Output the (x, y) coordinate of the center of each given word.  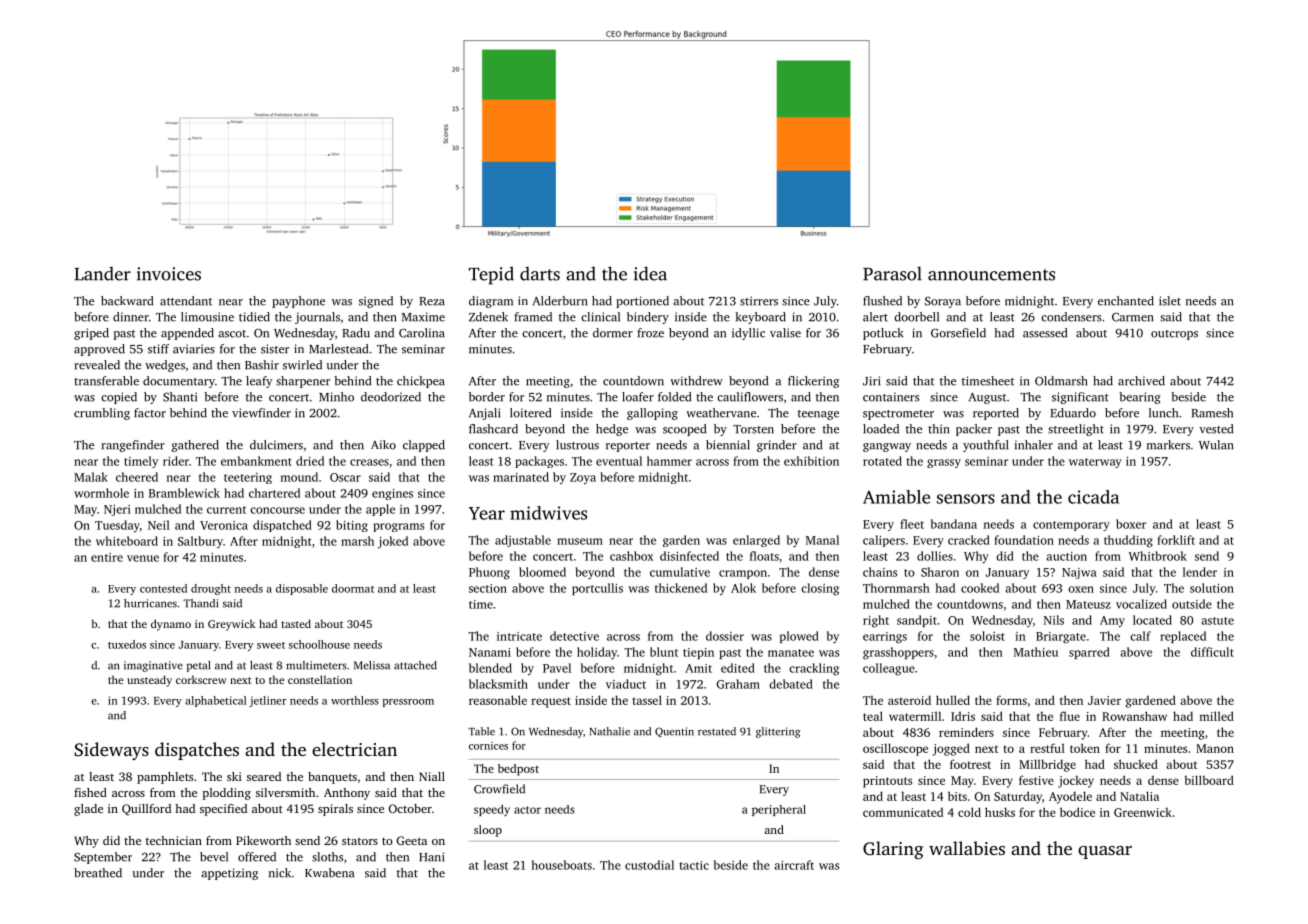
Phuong (489, 573)
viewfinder (261, 413)
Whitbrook (1158, 556)
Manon (1215, 748)
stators (360, 841)
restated (717, 731)
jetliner (268, 701)
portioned (642, 302)
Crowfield (499, 789)
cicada (1093, 497)
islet (1170, 301)
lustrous (577, 445)
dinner (131, 317)
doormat (353, 588)
